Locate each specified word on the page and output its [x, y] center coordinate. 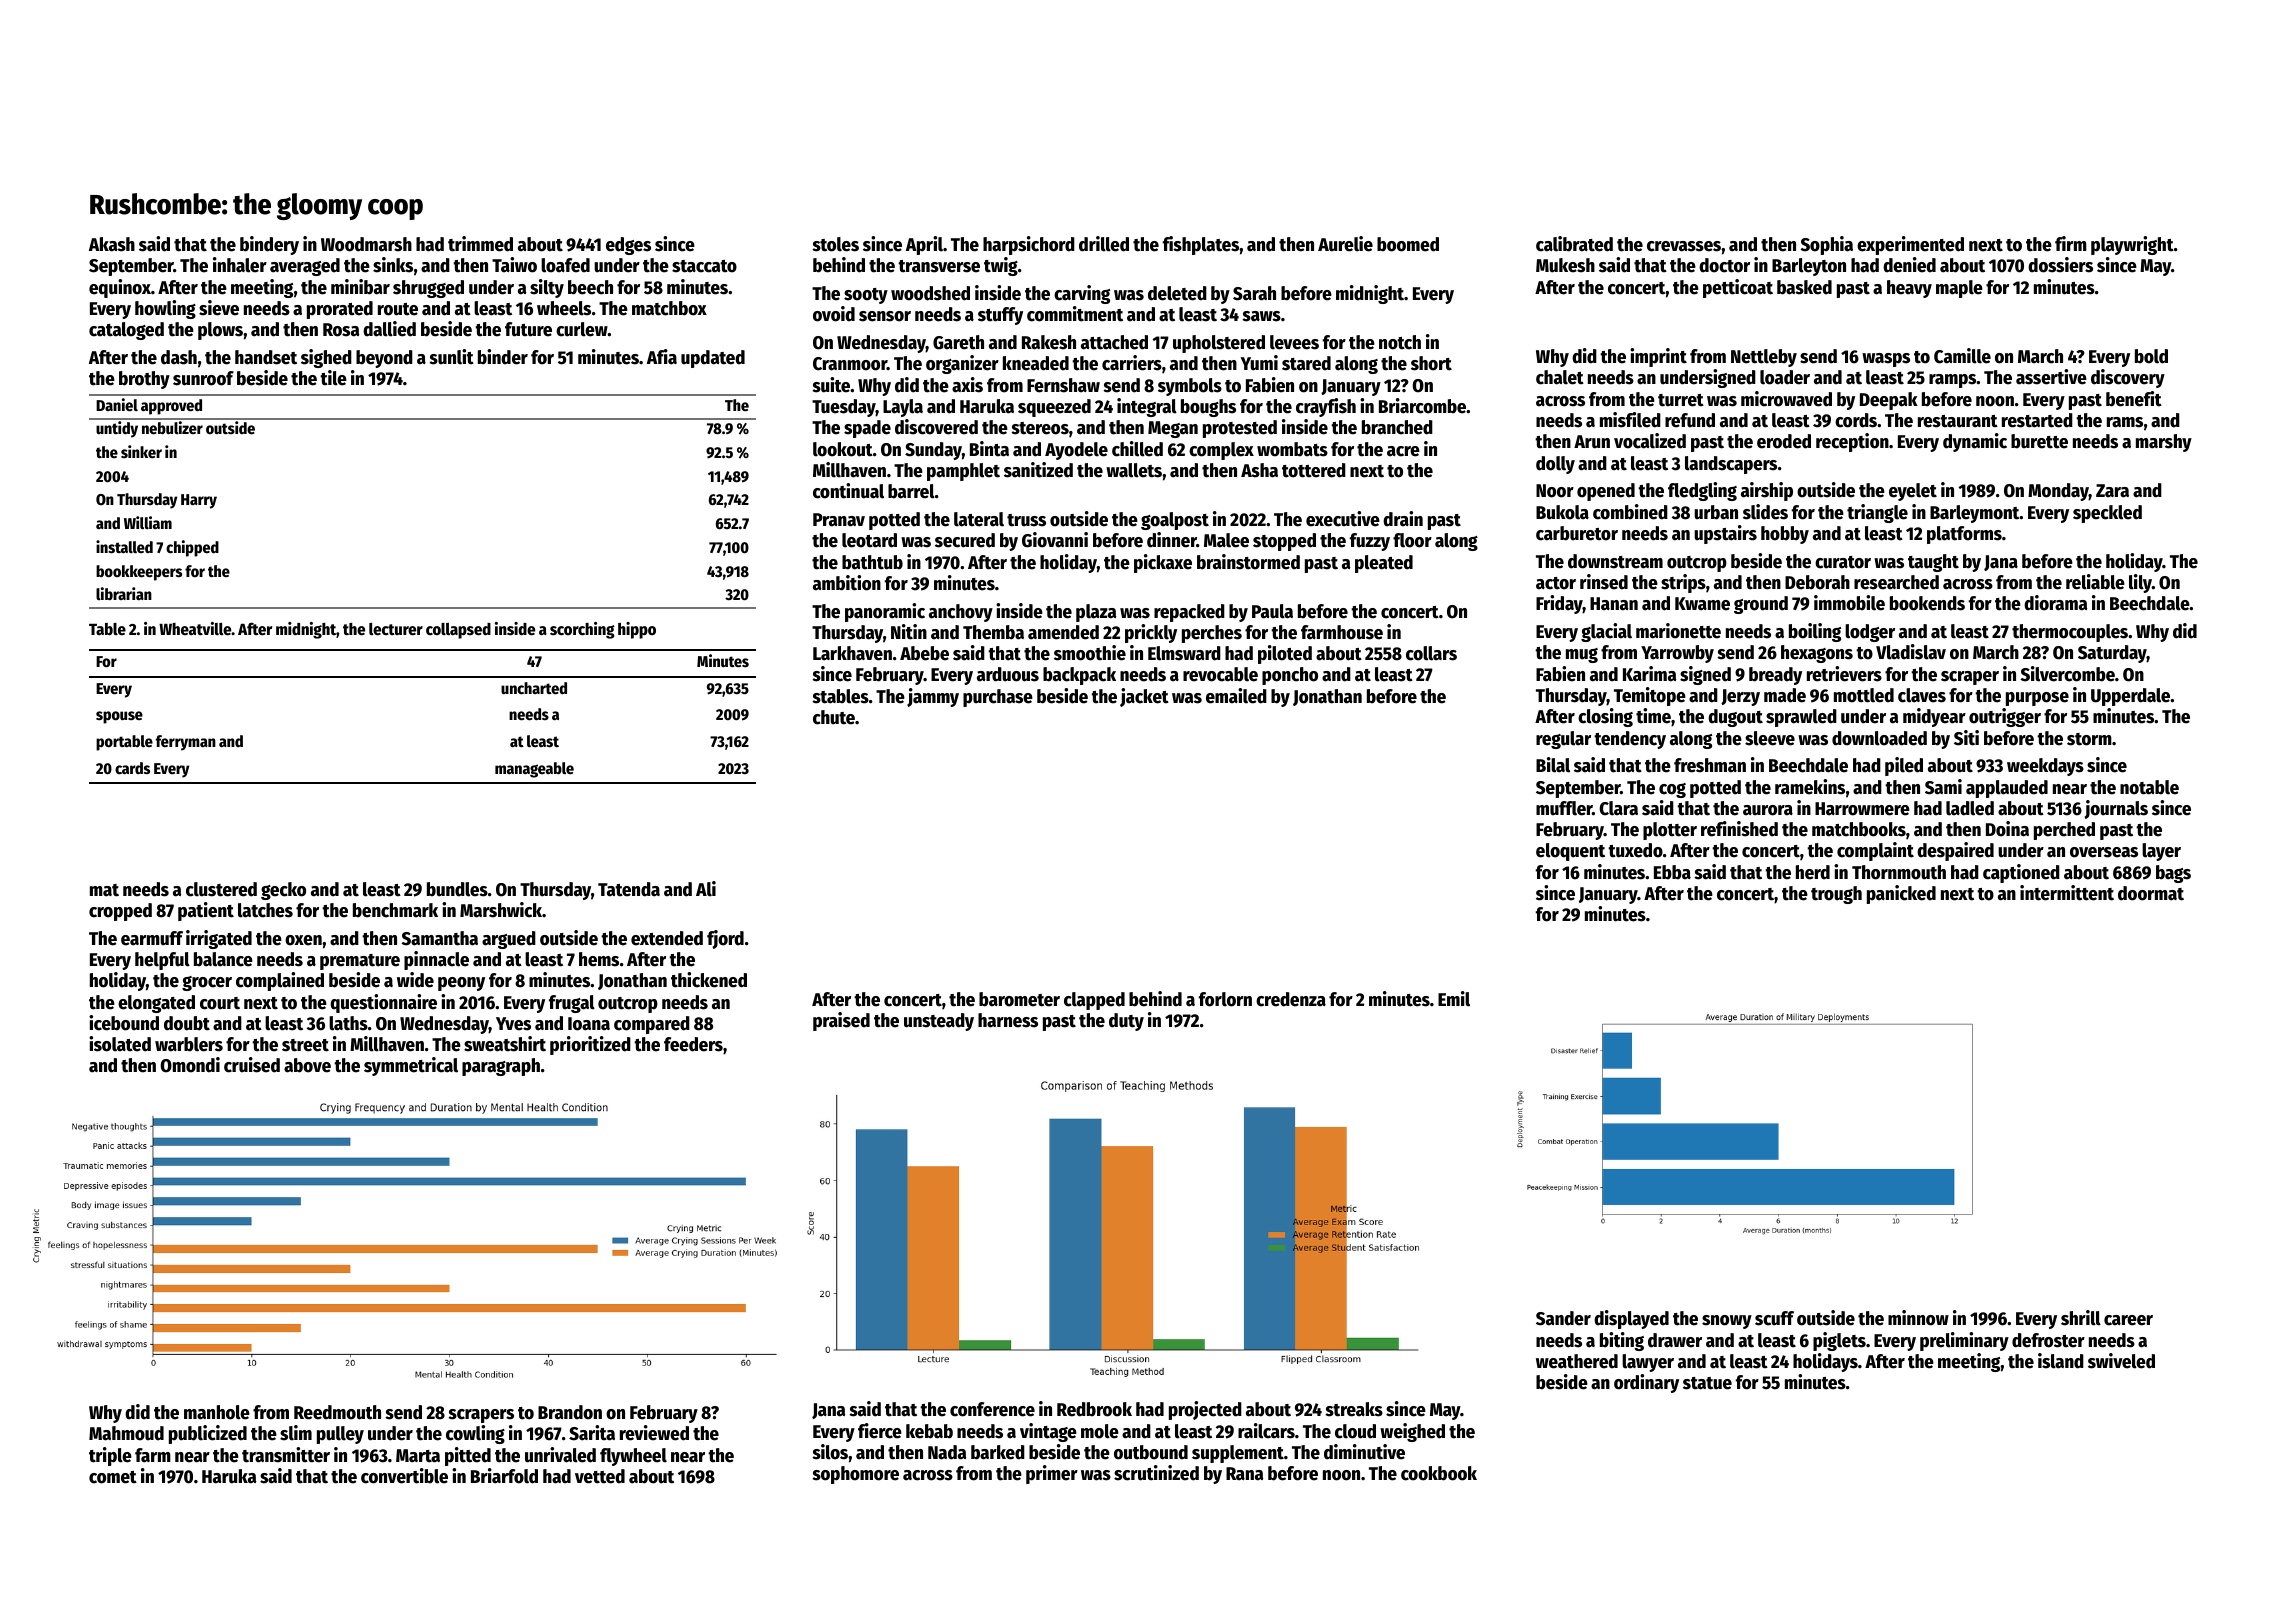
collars [1431, 653]
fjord [725, 939]
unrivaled [560, 1455]
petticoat [1738, 288]
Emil [1454, 999]
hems [599, 959]
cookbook [1439, 1473]
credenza [1291, 999]
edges [628, 246]
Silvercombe [2068, 674]
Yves [513, 1024]
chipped [192, 548]
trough [1836, 895]
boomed [1408, 244]
